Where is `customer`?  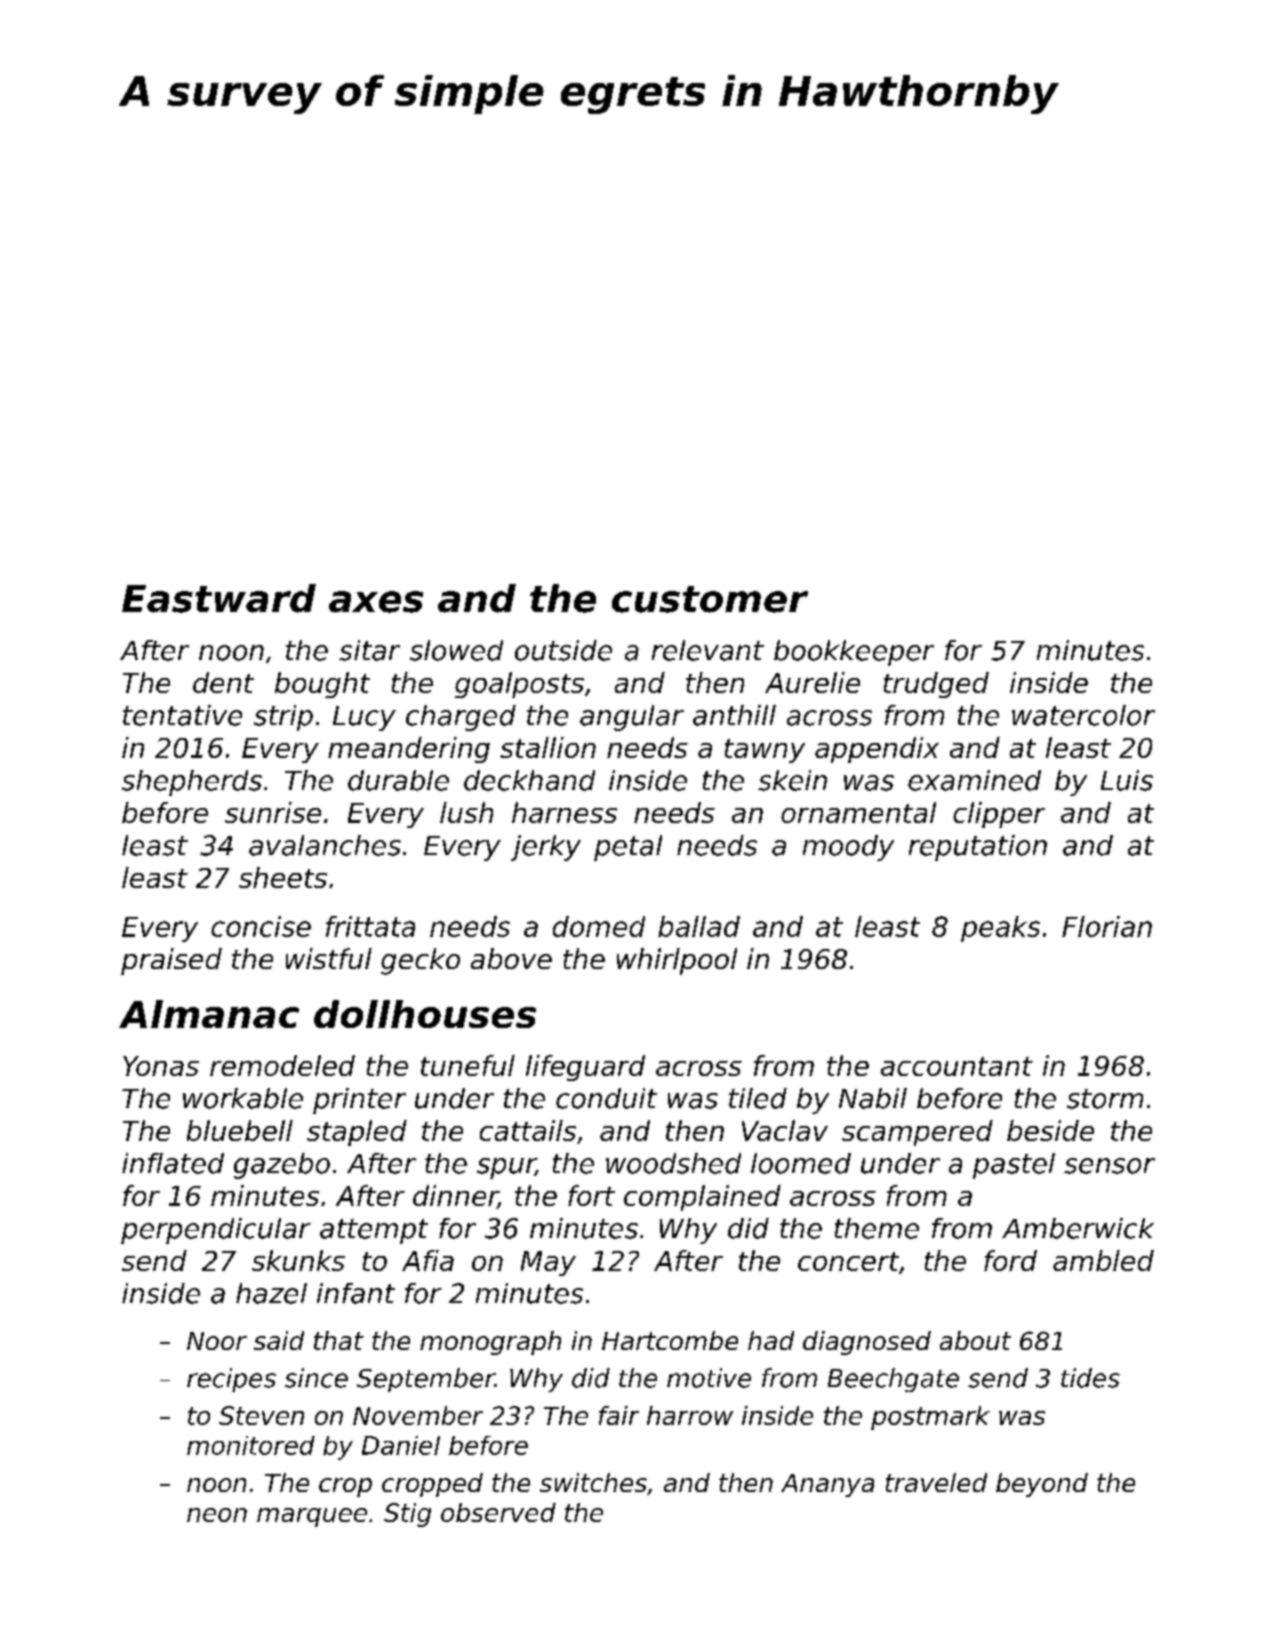 customer is located at coordinates (710, 599).
